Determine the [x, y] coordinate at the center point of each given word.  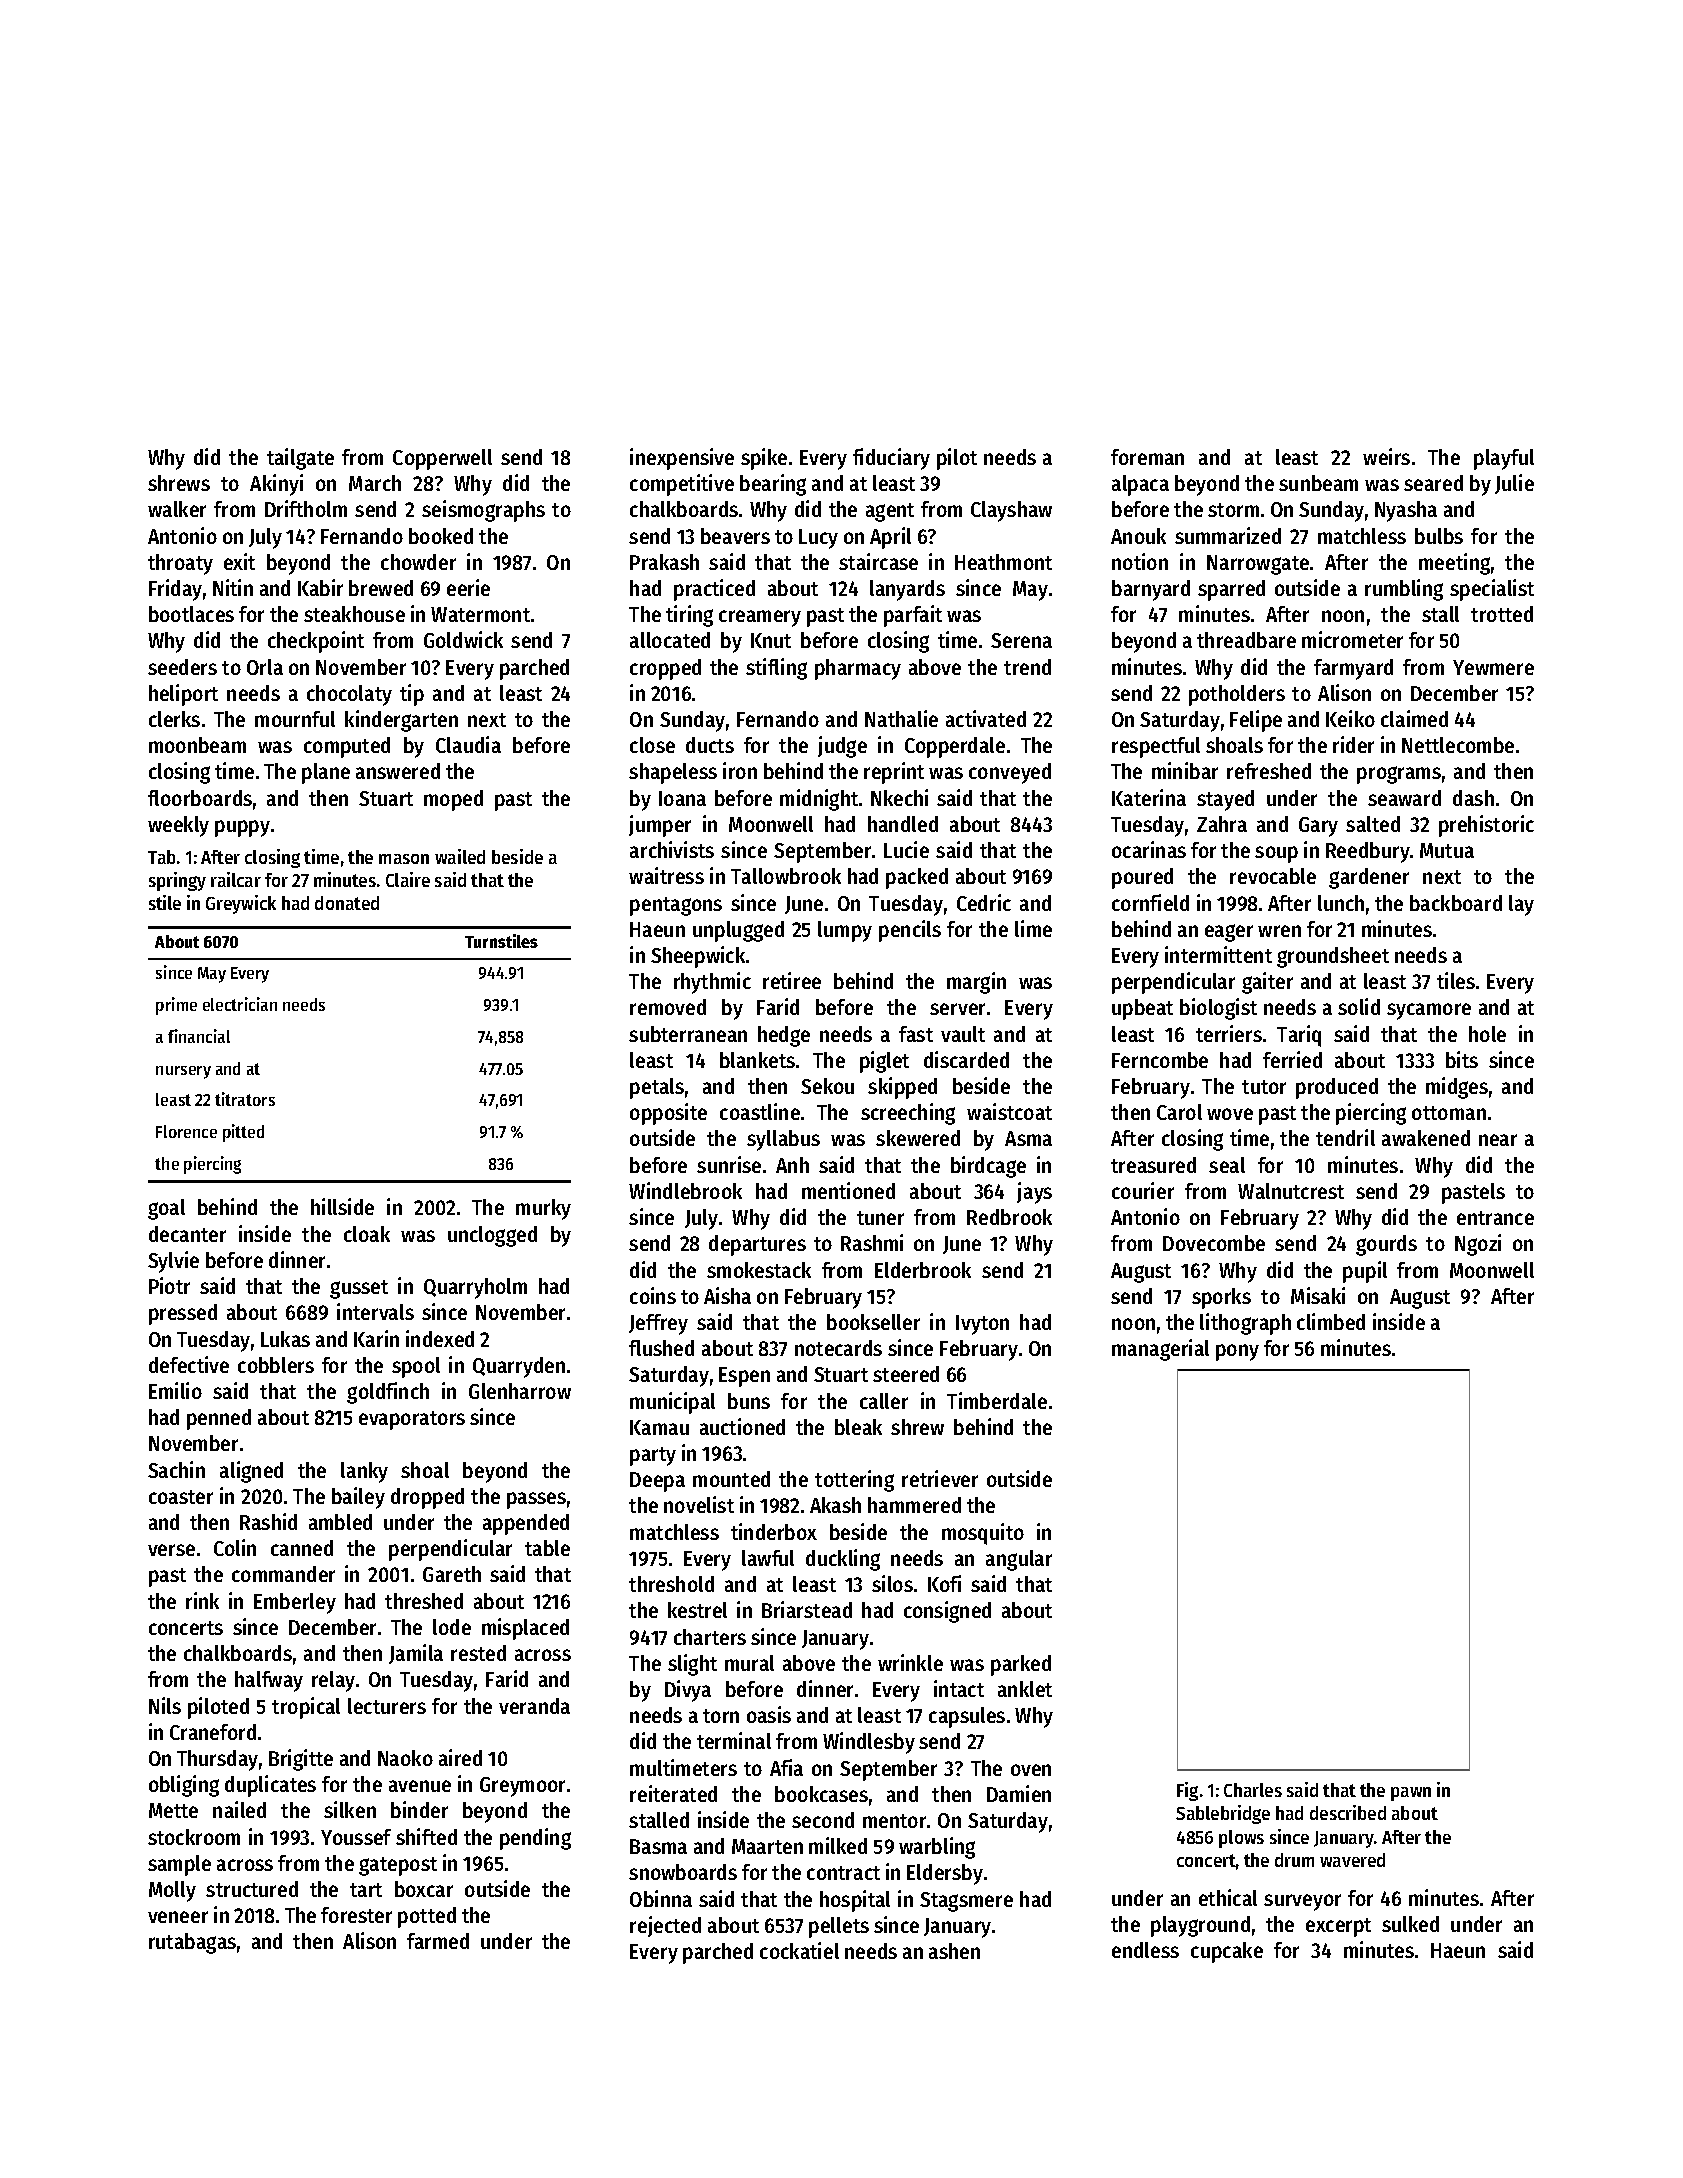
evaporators [412, 1420]
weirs [1386, 456]
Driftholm [306, 508]
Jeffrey [658, 1324]
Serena [1021, 640]
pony [1237, 1352]
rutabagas [192, 1943]
